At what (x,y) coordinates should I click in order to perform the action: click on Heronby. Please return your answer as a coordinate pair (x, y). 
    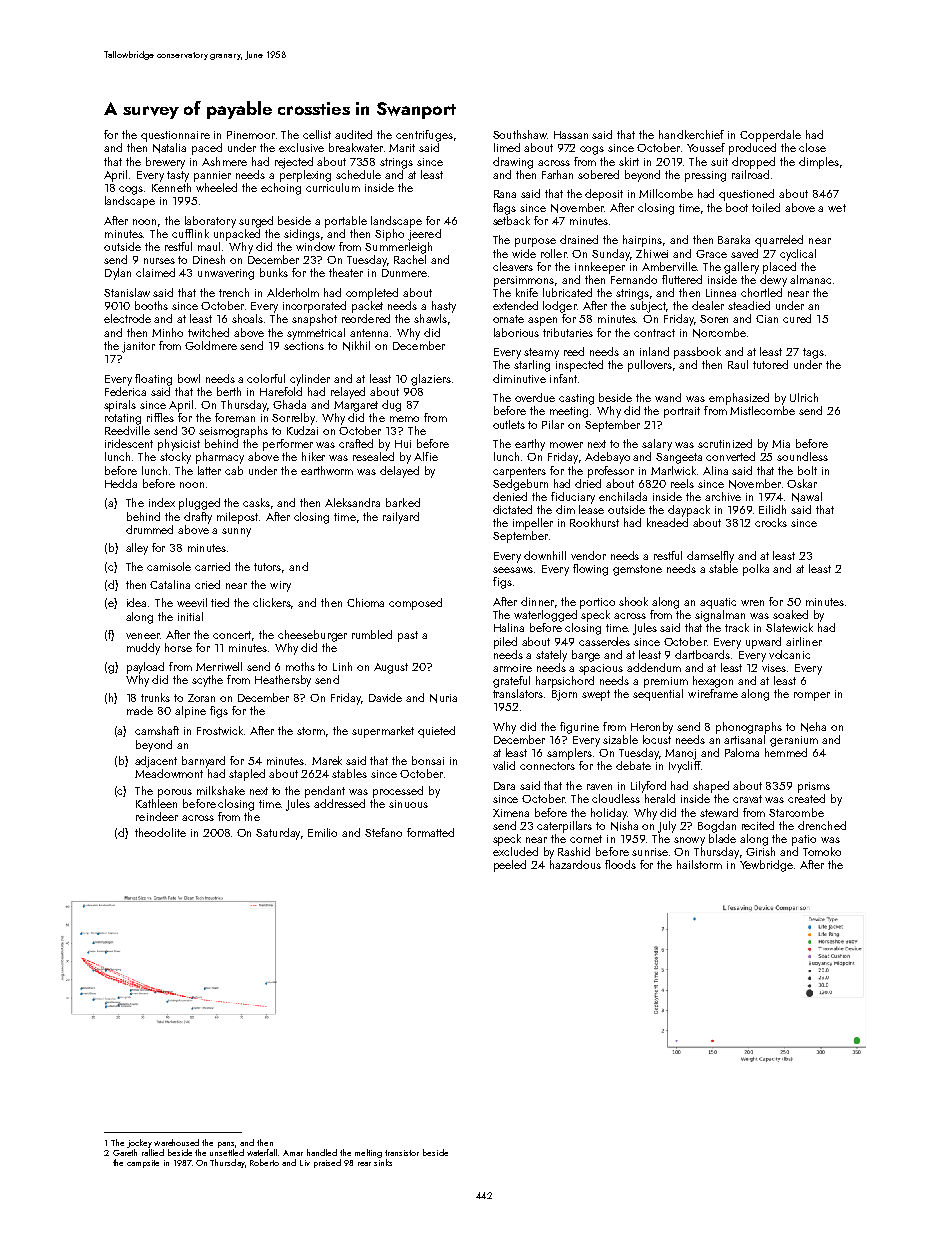
    Looking at the image, I should click on (652, 728).
